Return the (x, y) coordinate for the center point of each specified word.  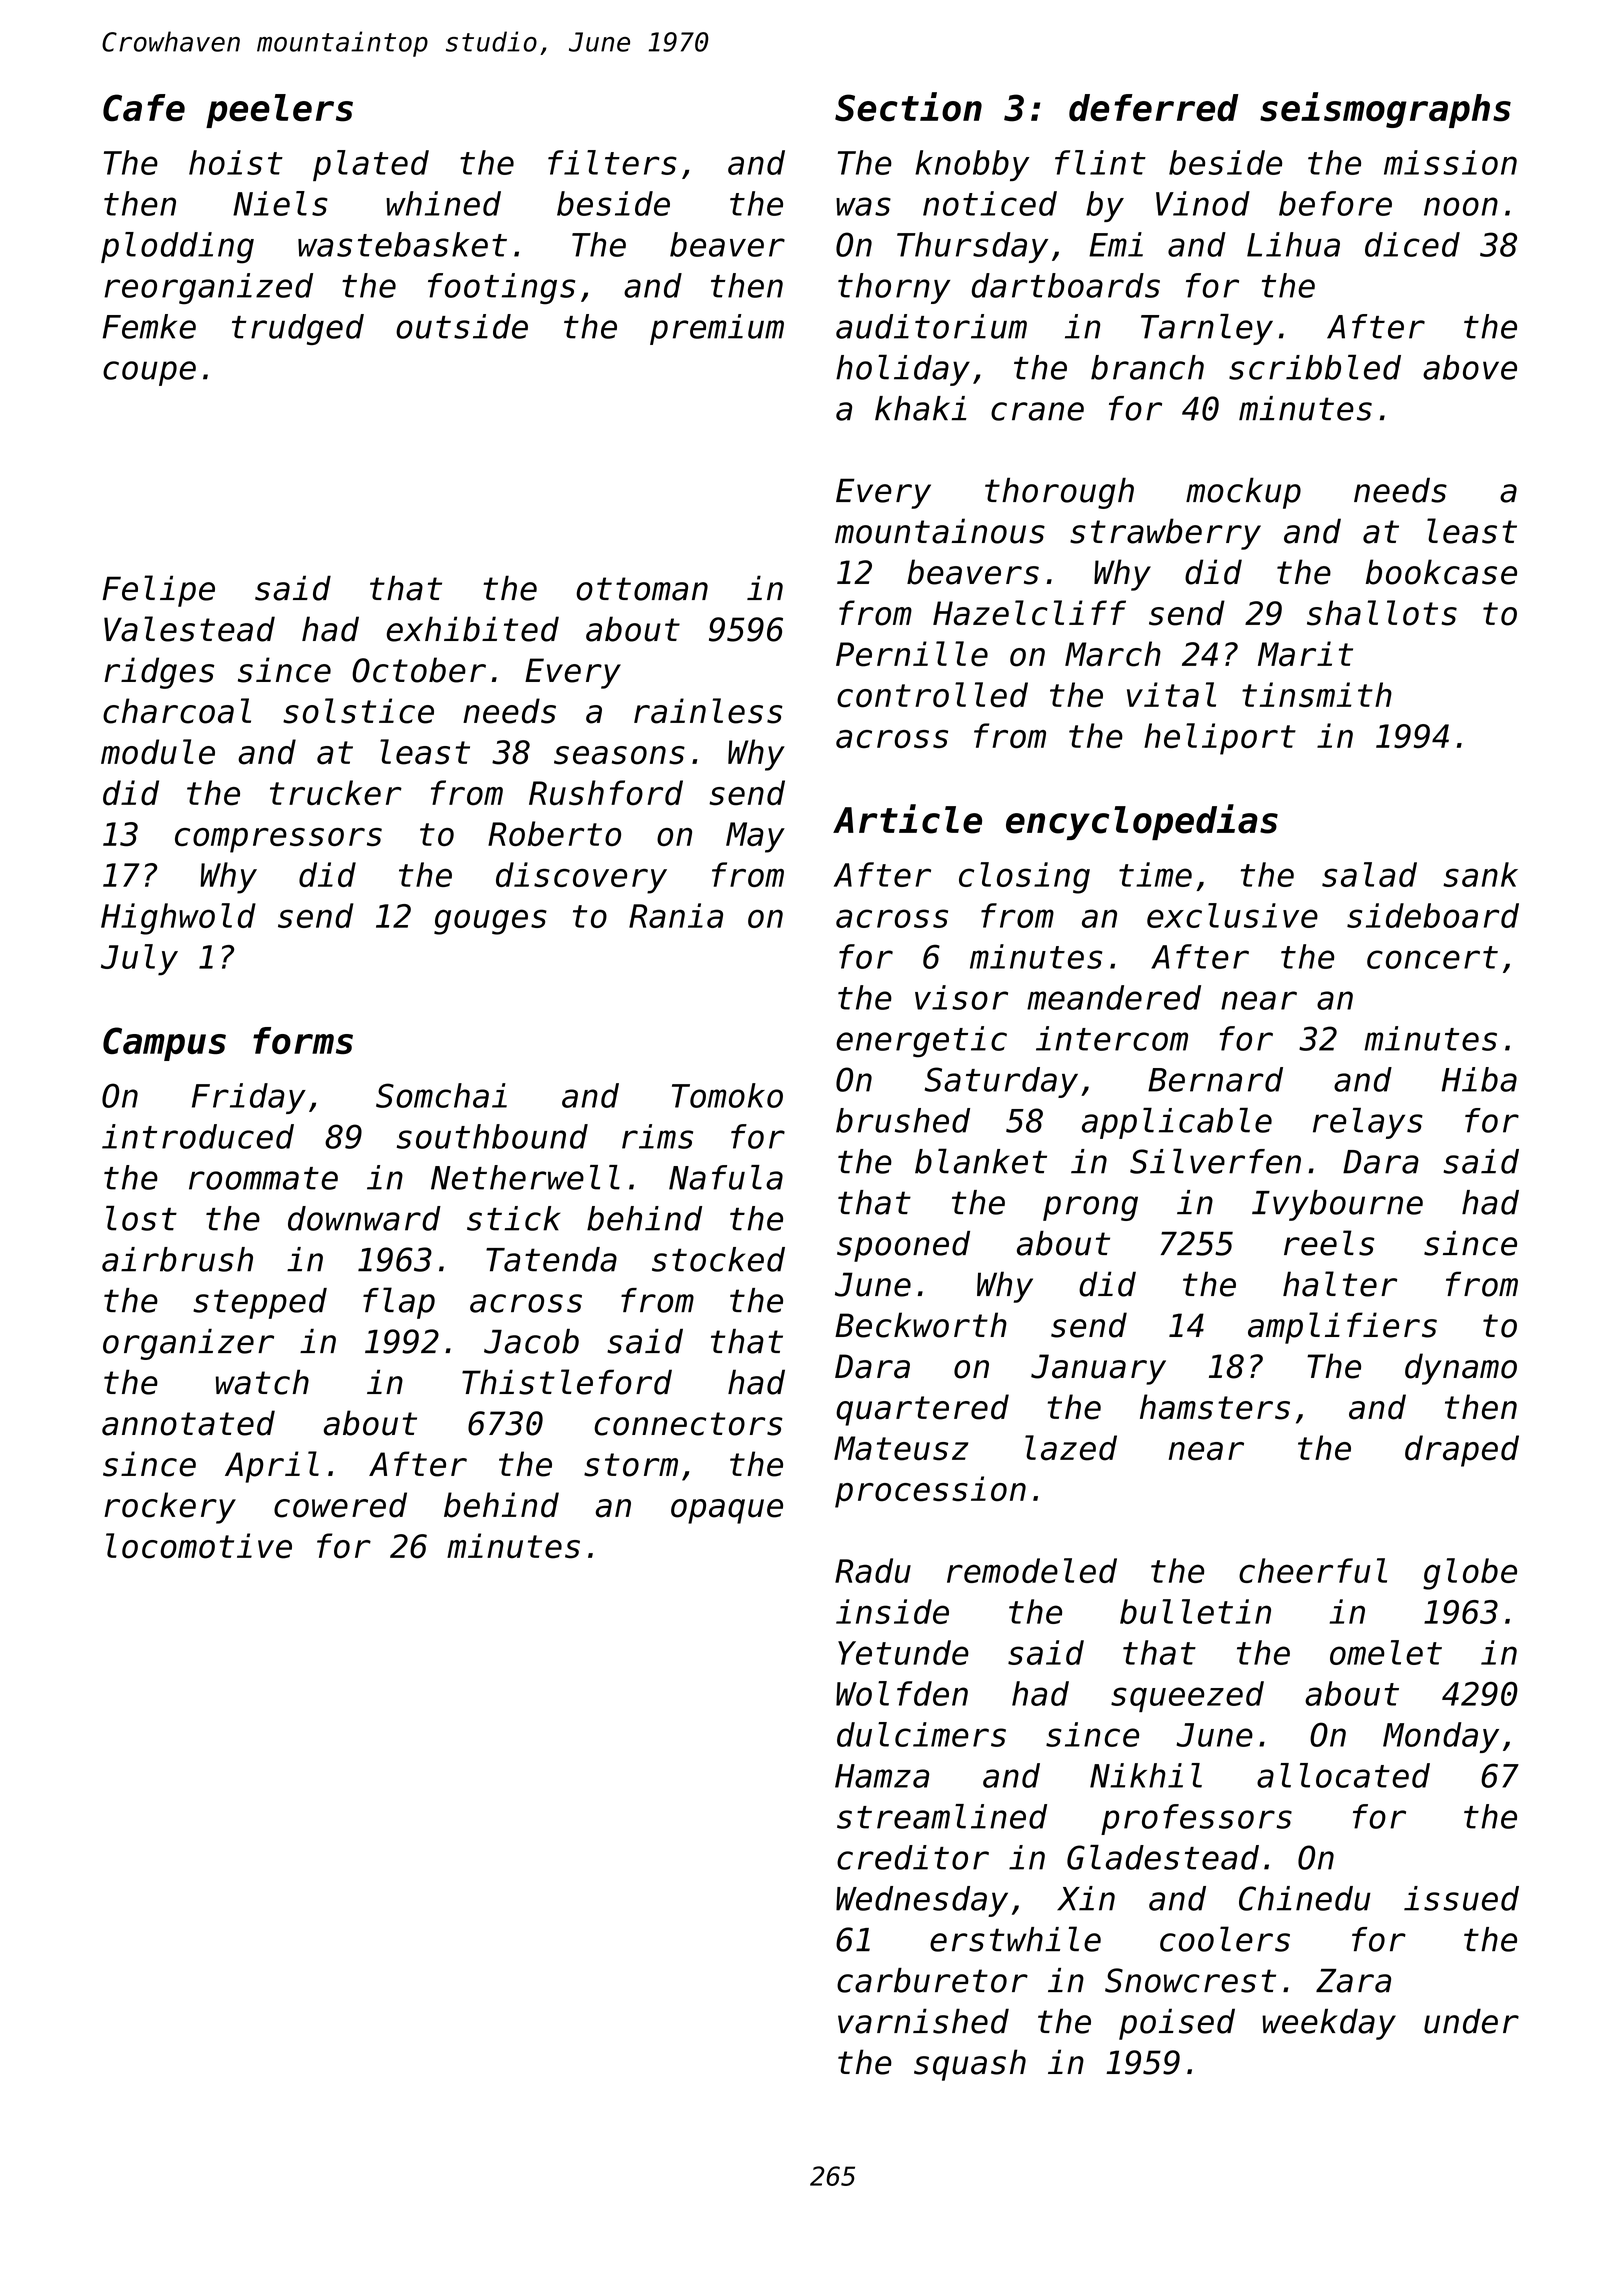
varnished (923, 2021)
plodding (177, 248)
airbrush (177, 1259)
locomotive (199, 1546)
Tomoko (727, 1095)
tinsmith (1317, 695)
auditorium (931, 326)
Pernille (912, 654)
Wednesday (922, 1901)
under (1471, 2021)
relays (1368, 1123)
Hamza (882, 1776)
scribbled (1315, 367)
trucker (336, 793)
